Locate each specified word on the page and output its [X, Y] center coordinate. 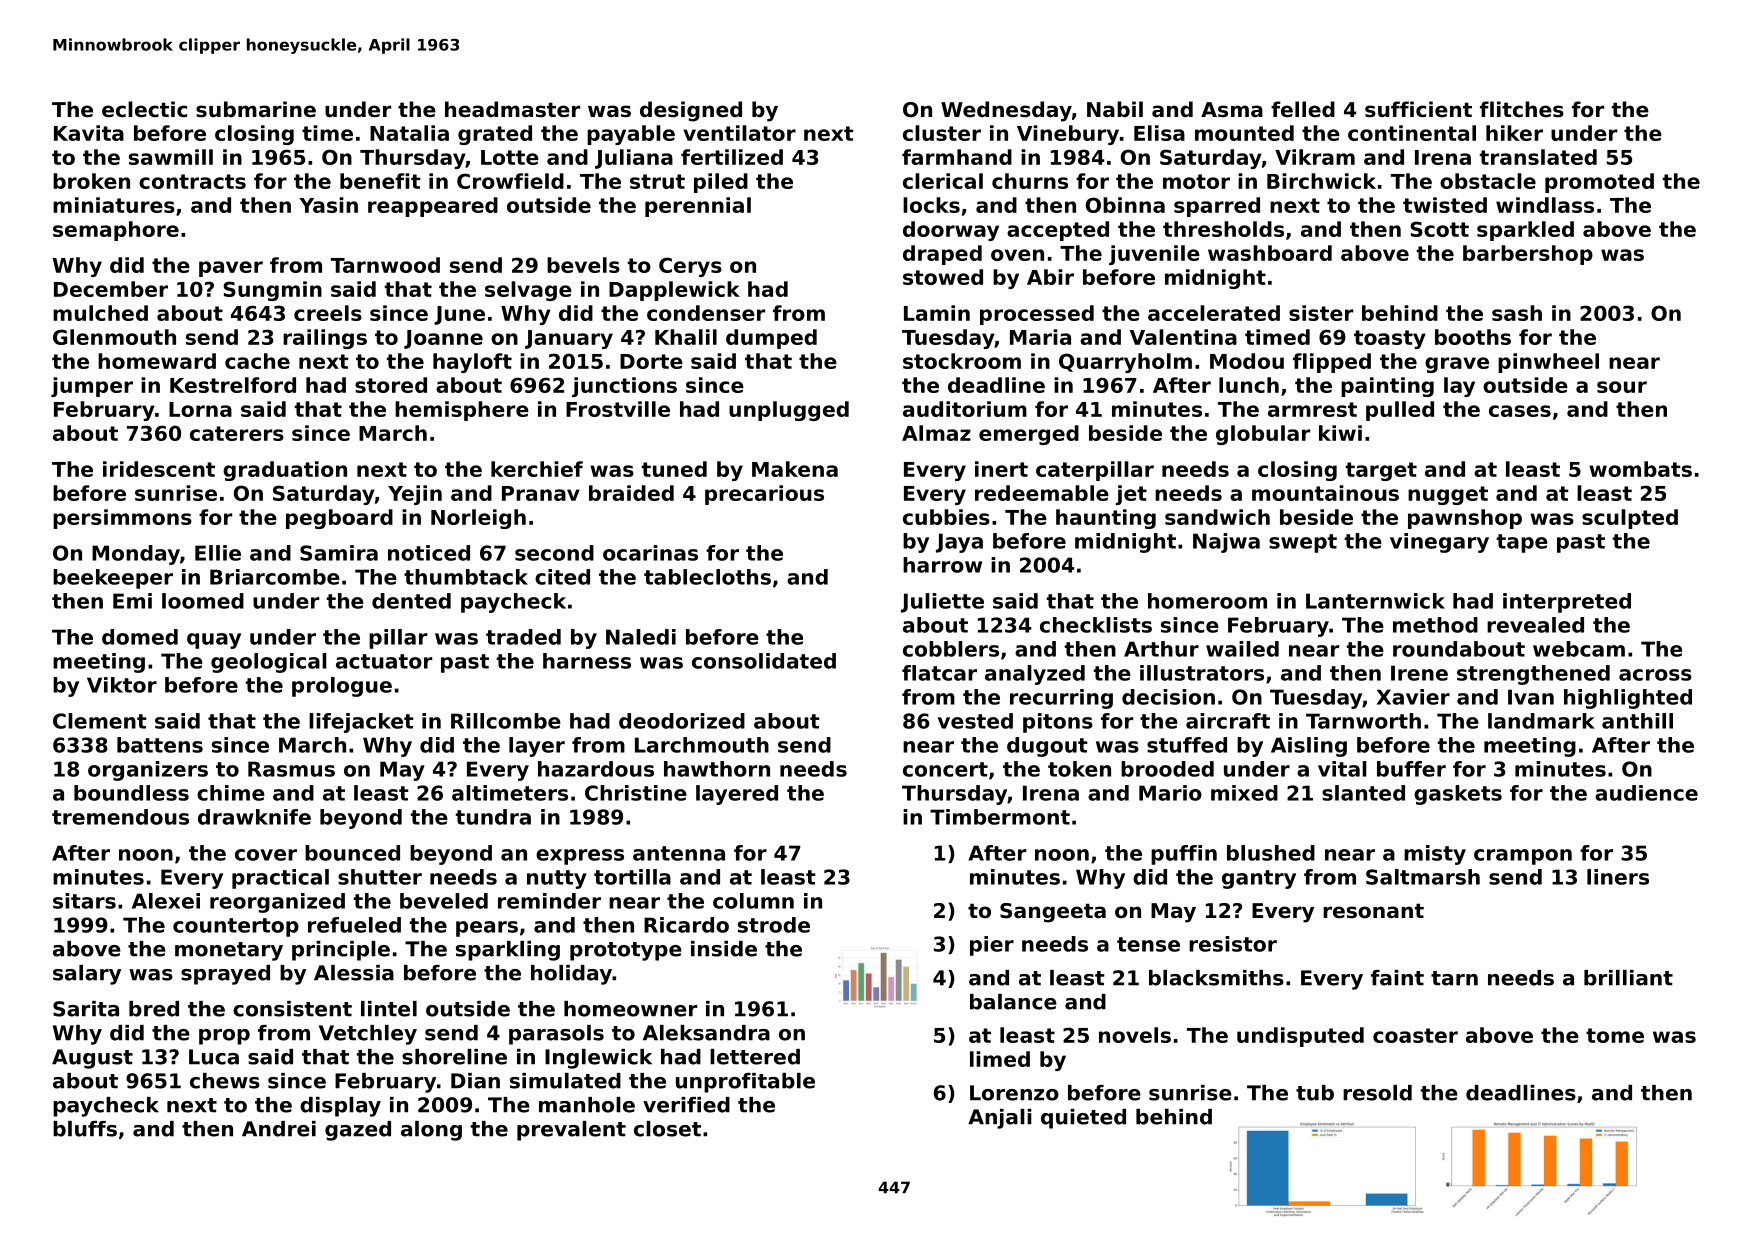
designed [691, 111]
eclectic [144, 109]
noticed [429, 553]
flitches [1522, 109]
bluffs [85, 1129]
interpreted [1567, 603]
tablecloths [707, 577]
